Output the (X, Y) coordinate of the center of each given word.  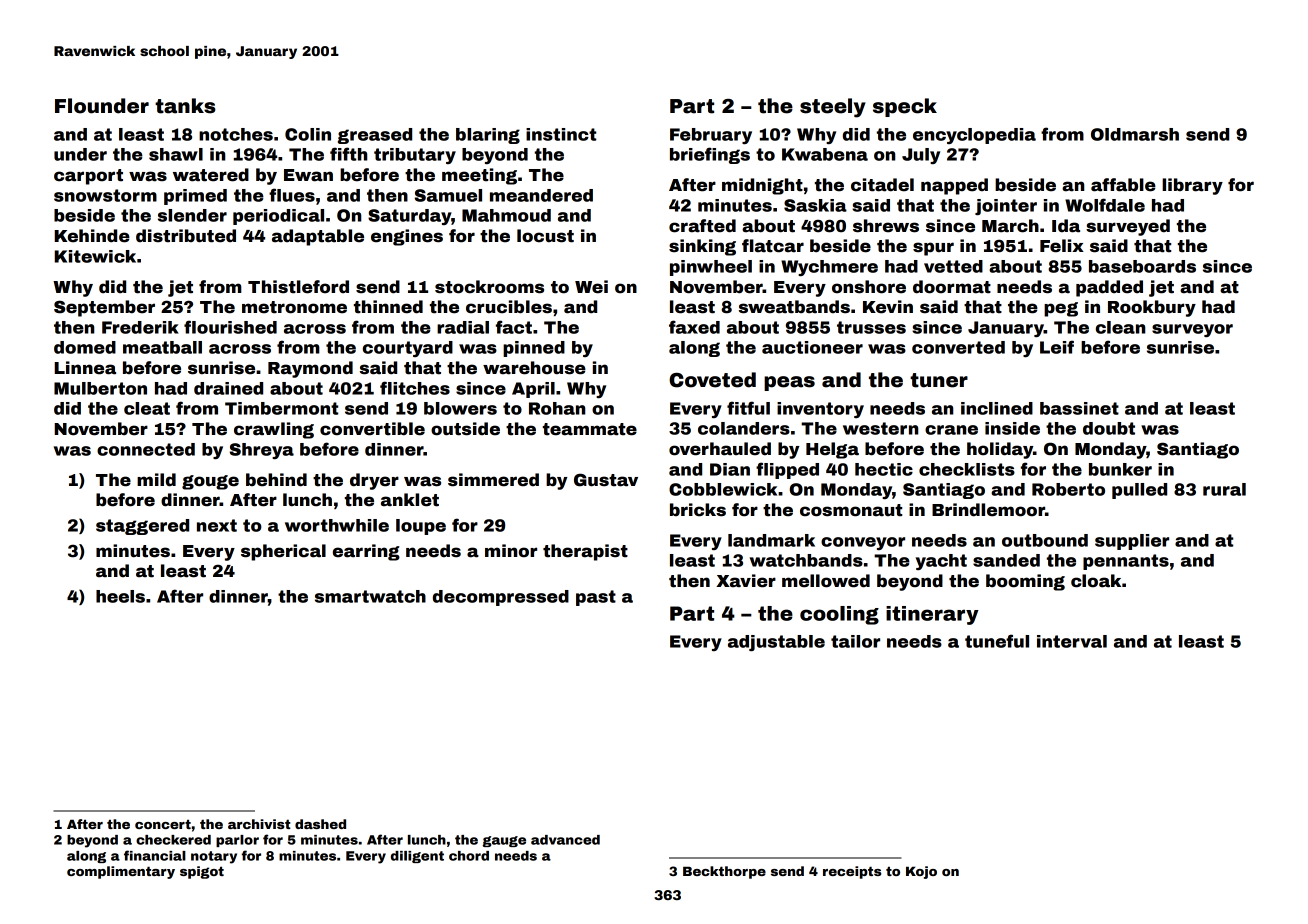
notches (236, 134)
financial (155, 855)
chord (469, 856)
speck (905, 107)
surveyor (1192, 330)
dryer (374, 481)
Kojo (921, 872)
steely (833, 108)
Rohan (557, 408)
